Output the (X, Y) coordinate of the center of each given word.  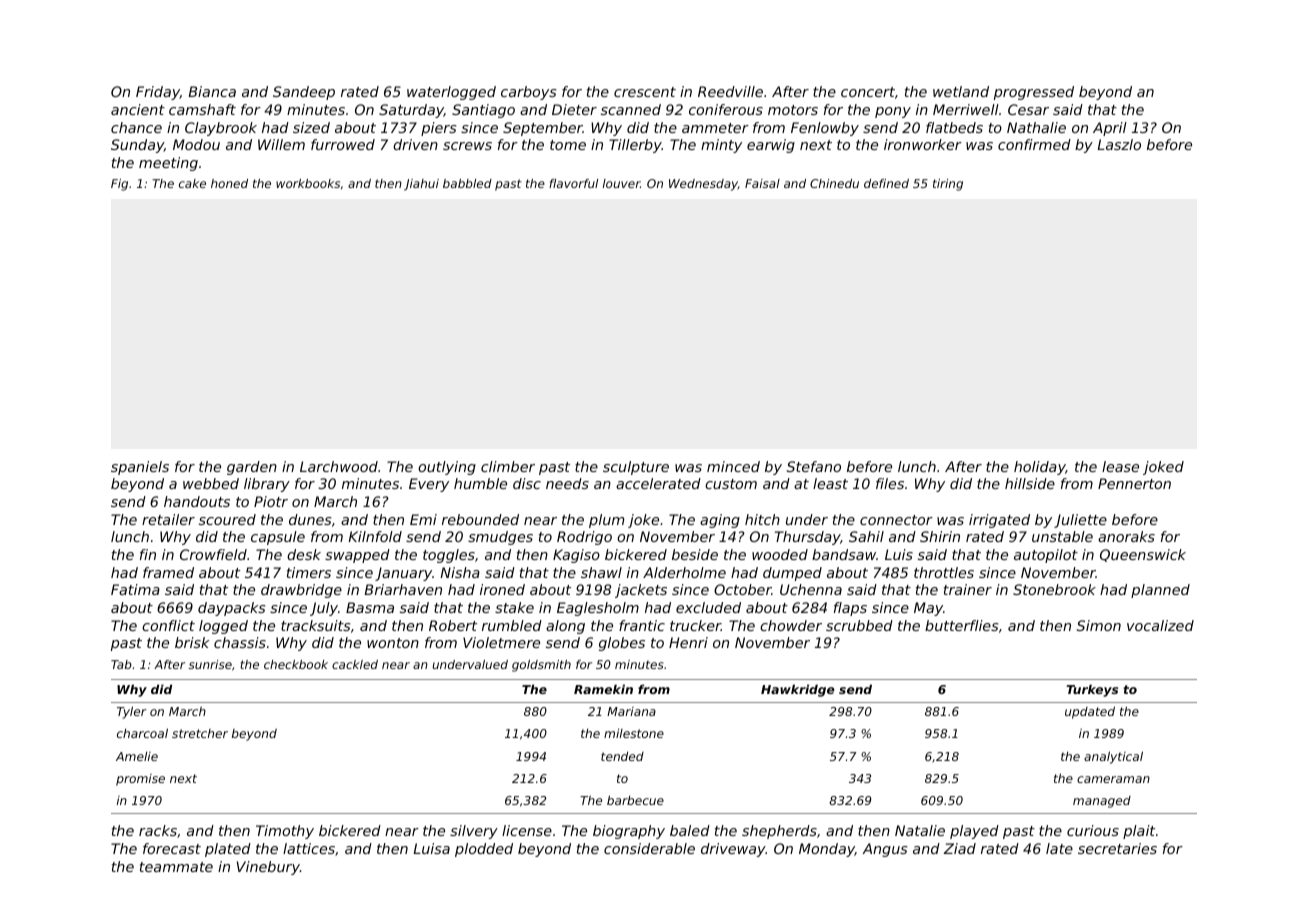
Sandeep (304, 93)
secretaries (1117, 848)
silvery (474, 832)
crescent (645, 92)
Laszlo (1119, 144)
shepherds (779, 832)
